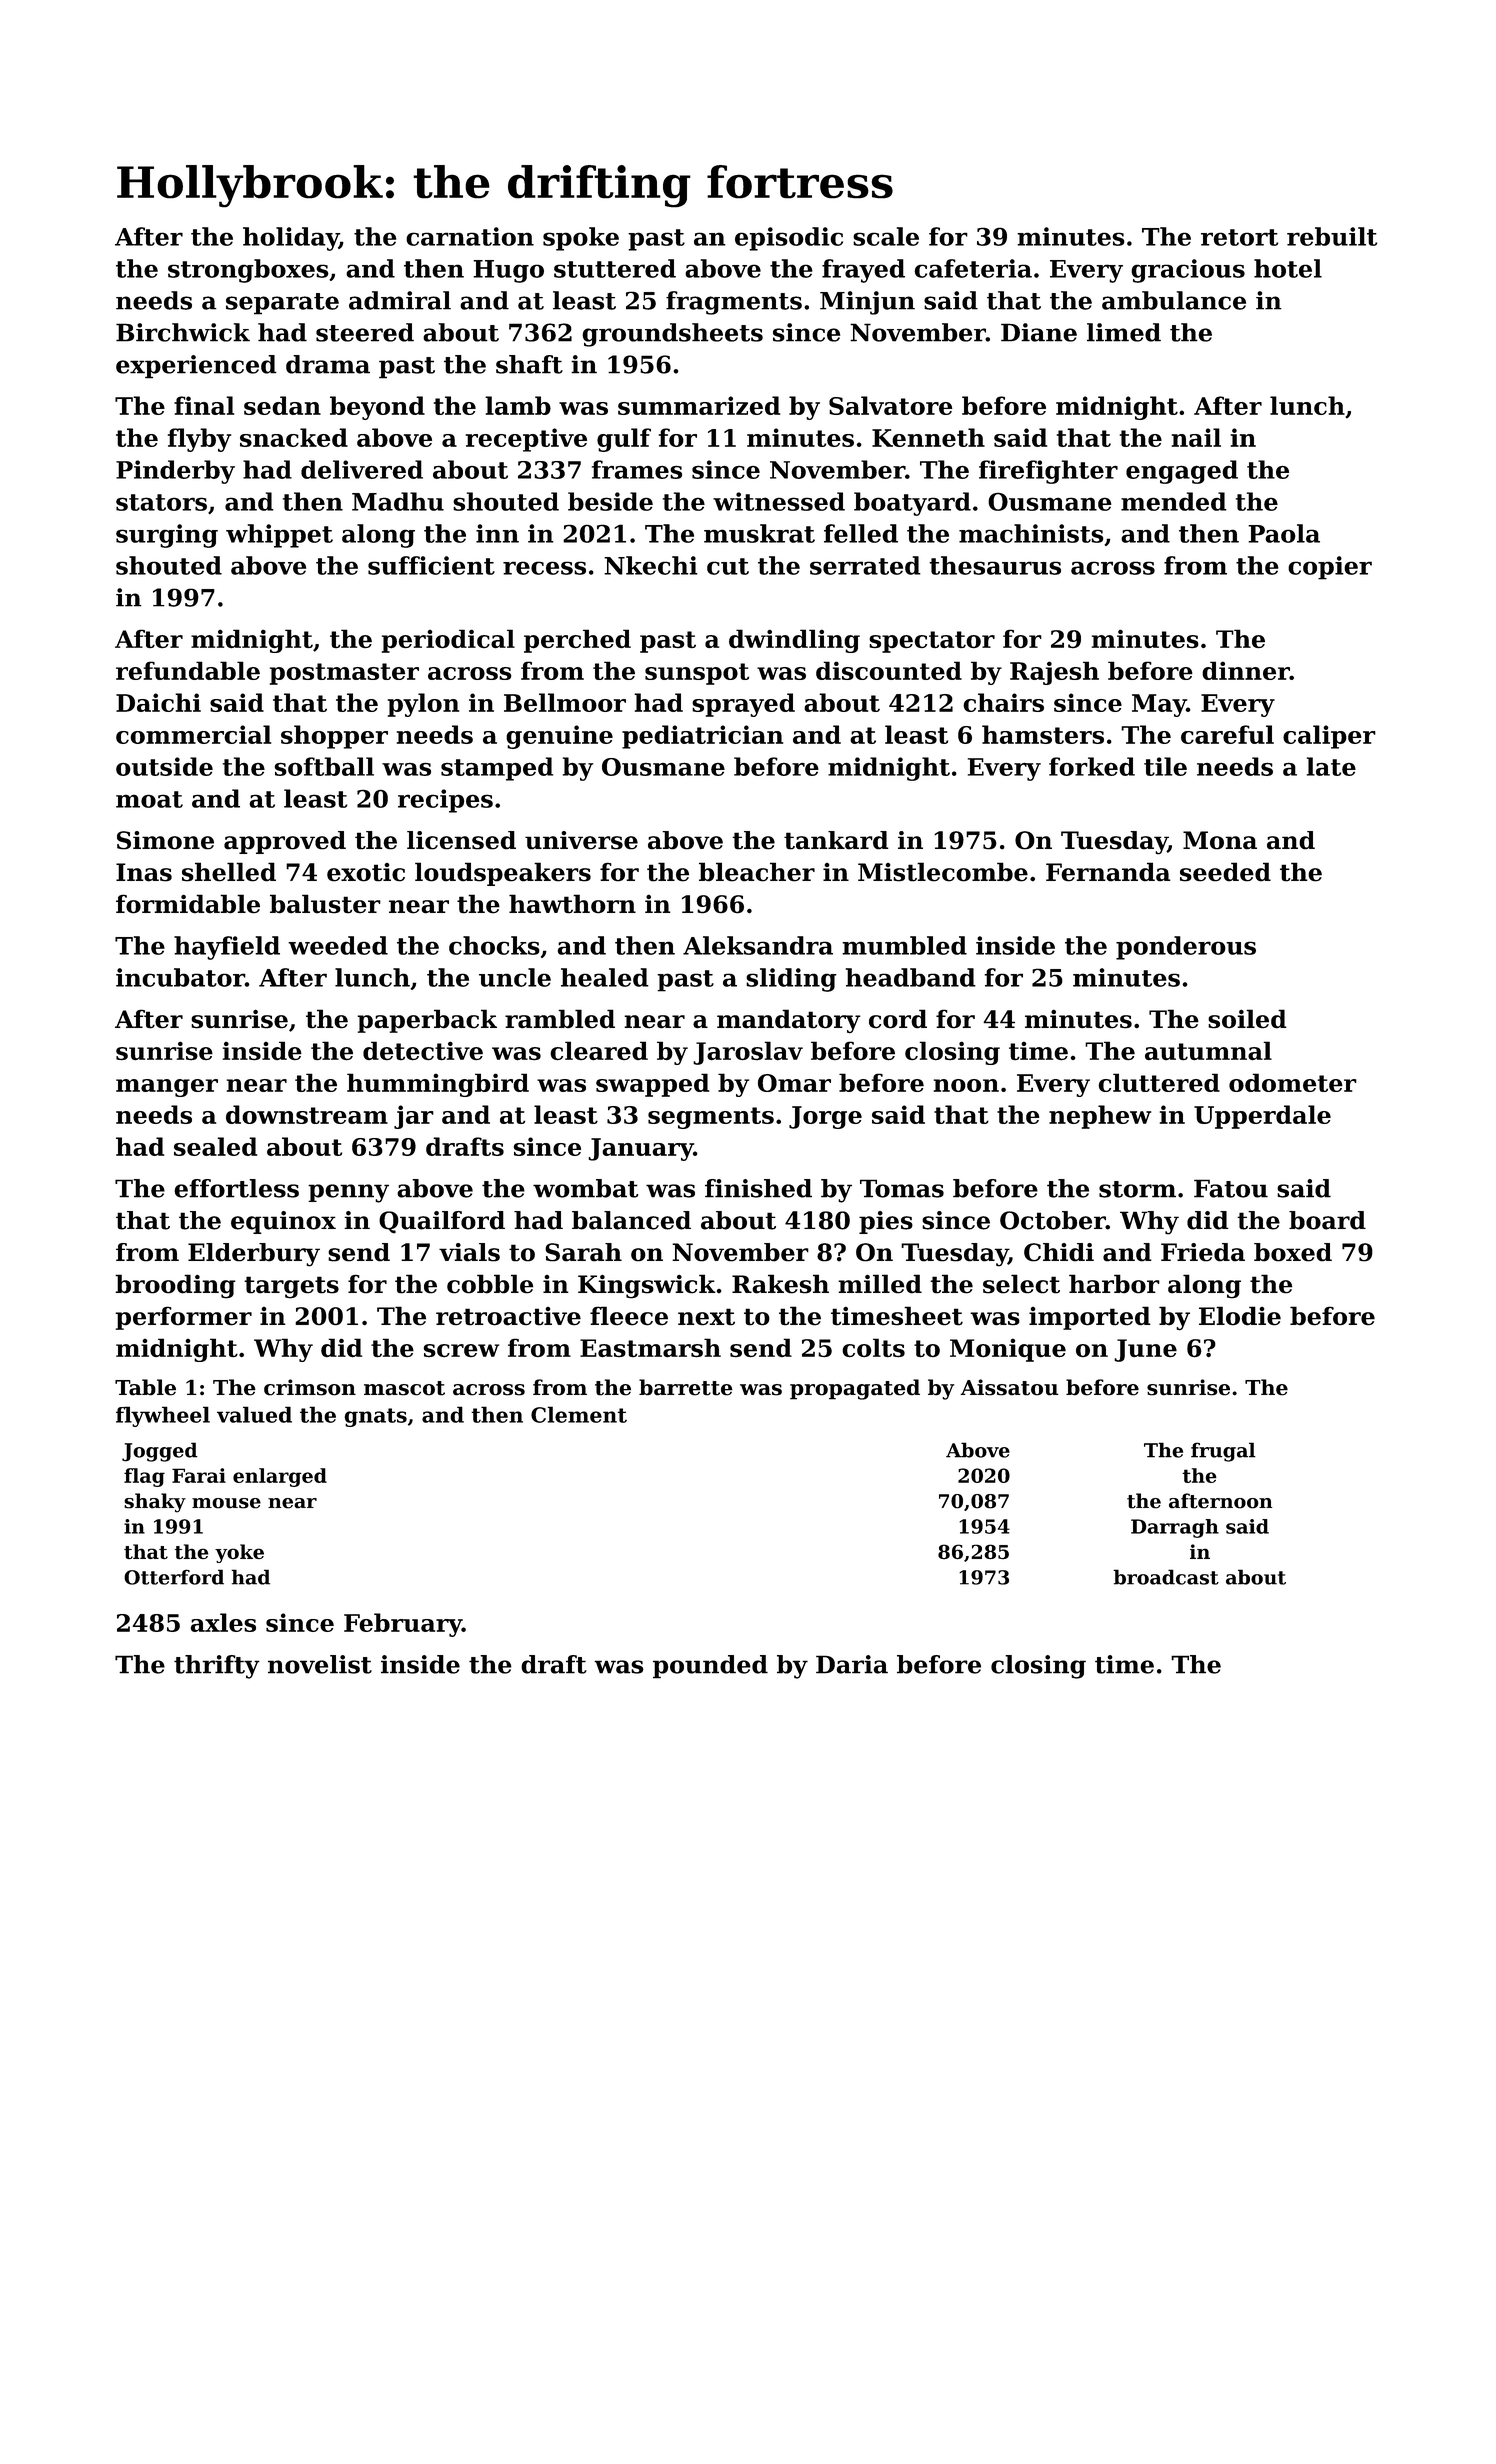 The image size is (1496, 2464). I want to click on boatyard, so click(912, 504).
